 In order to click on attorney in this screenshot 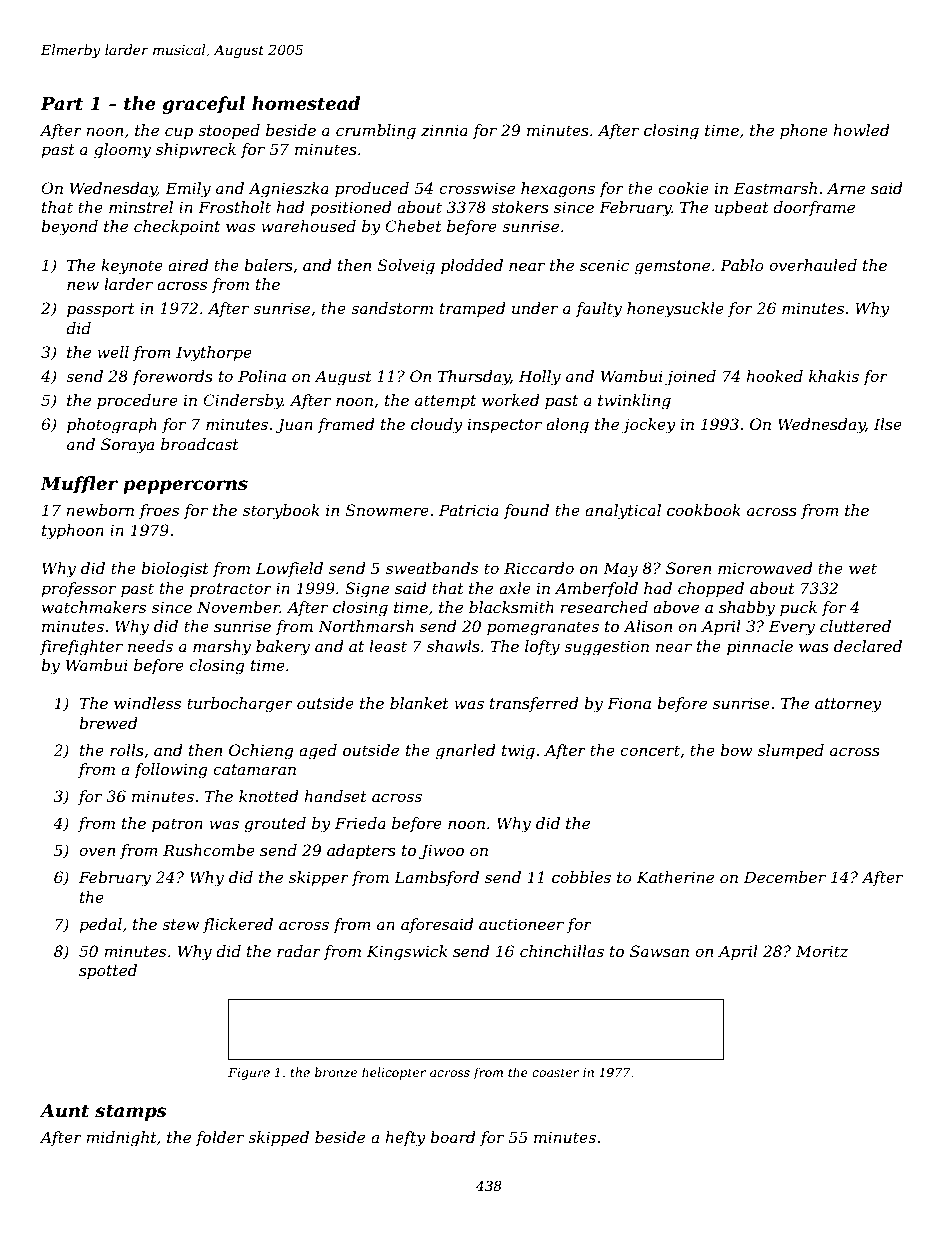, I will do `click(848, 705)`.
